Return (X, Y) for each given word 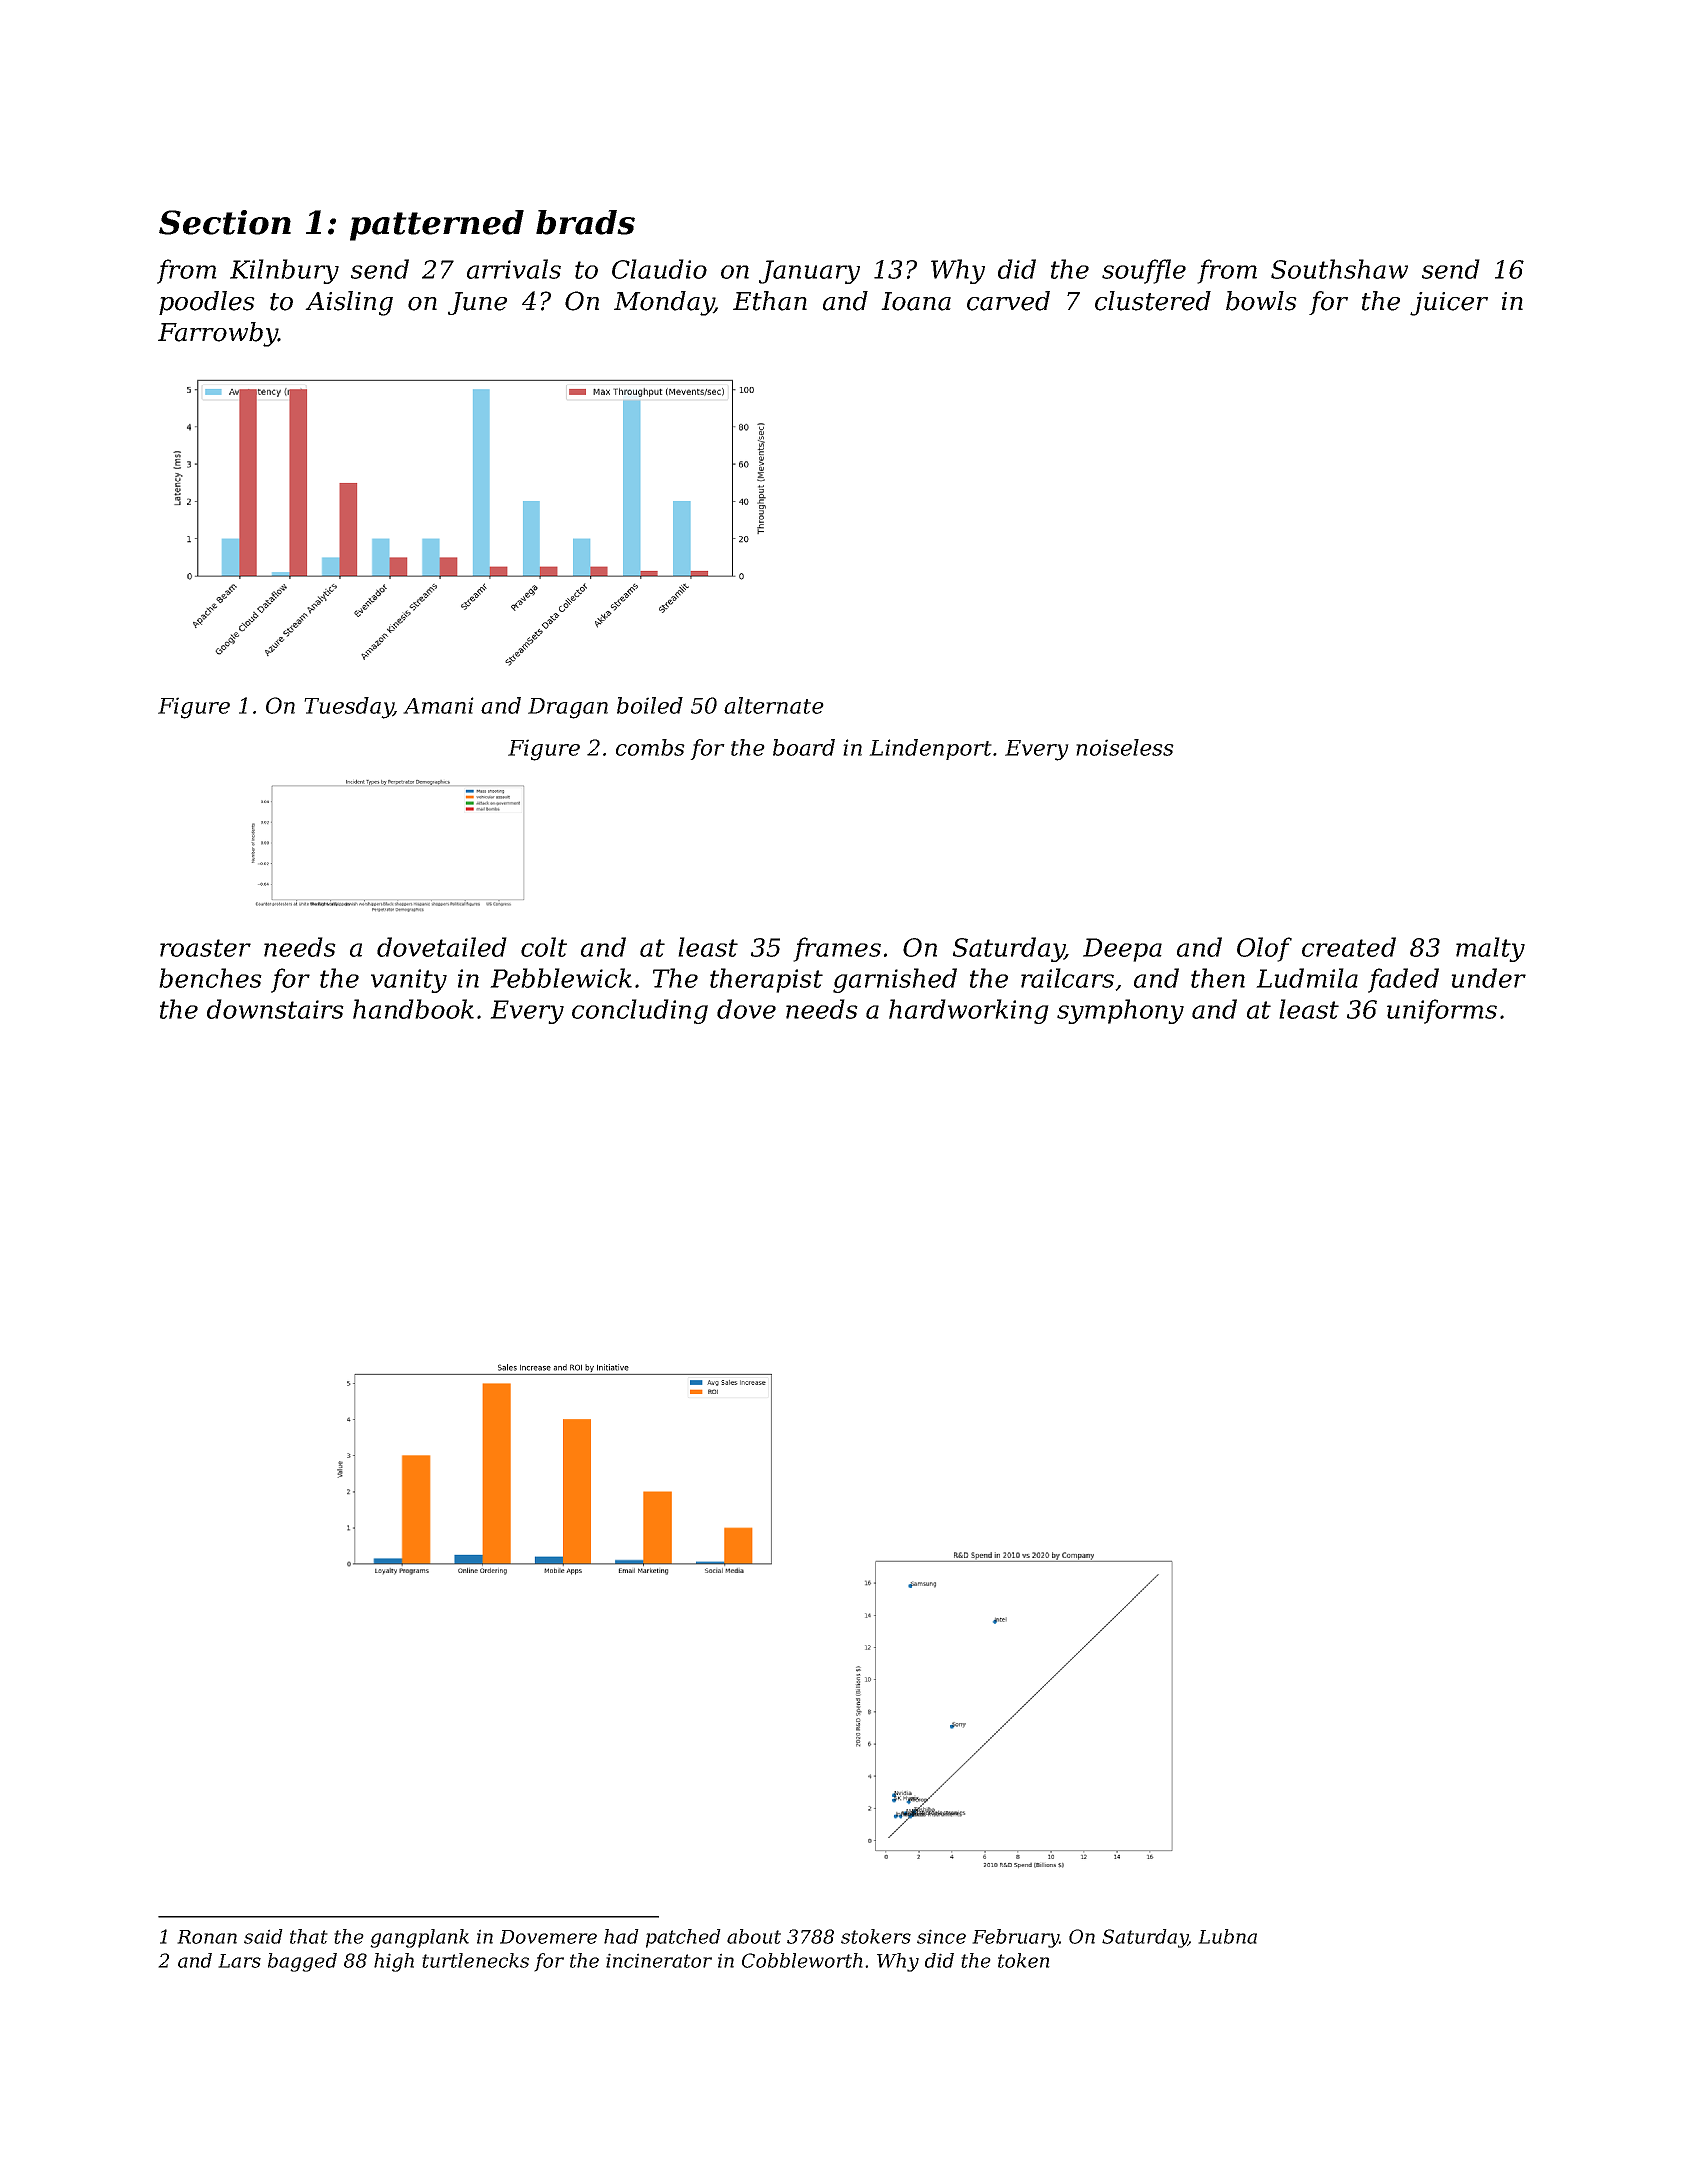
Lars (239, 1961)
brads (585, 222)
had (621, 1936)
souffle (1144, 271)
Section (225, 222)
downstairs (275, 1009)
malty (1490, 949)
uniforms (1442, 1011)
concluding (640, 1011)
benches (210, 978)
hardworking (969, 1011)
